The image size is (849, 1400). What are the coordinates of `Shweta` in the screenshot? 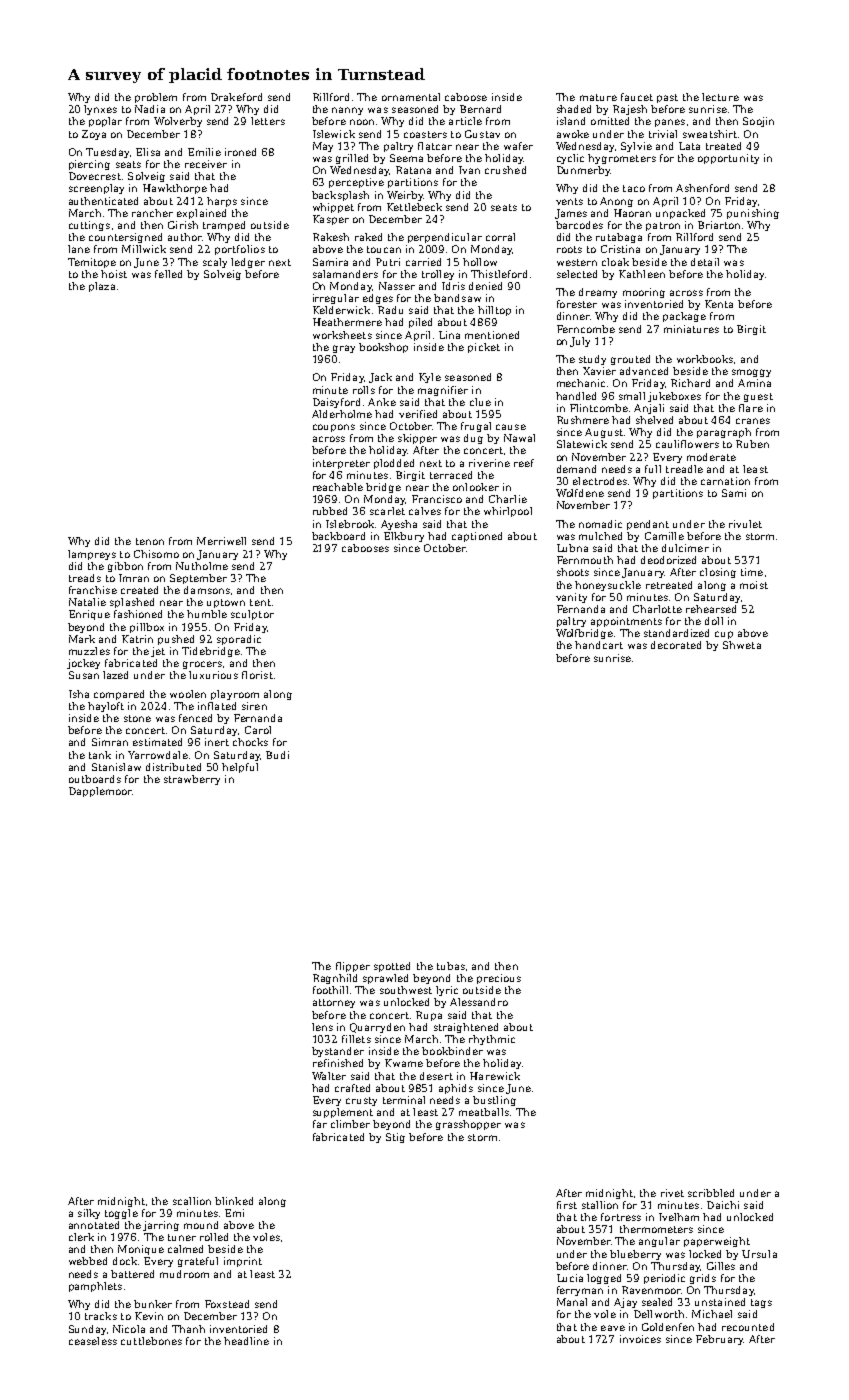 It's located at (742, 645).
